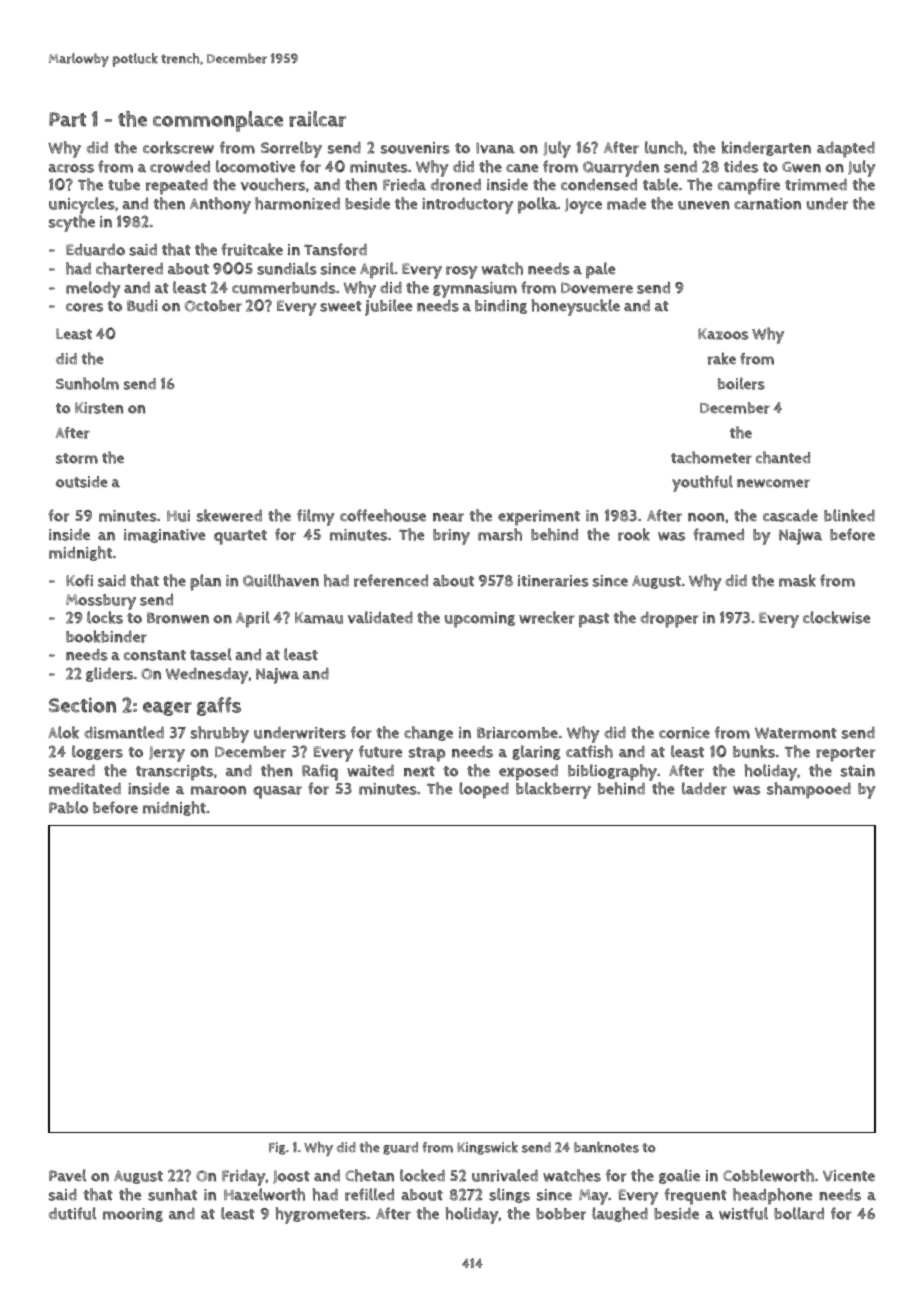 This screenshot has width=924, height=1308. Describe the element at coordinates (240, 537) in the screenshot. I see `quartet` at that location.
